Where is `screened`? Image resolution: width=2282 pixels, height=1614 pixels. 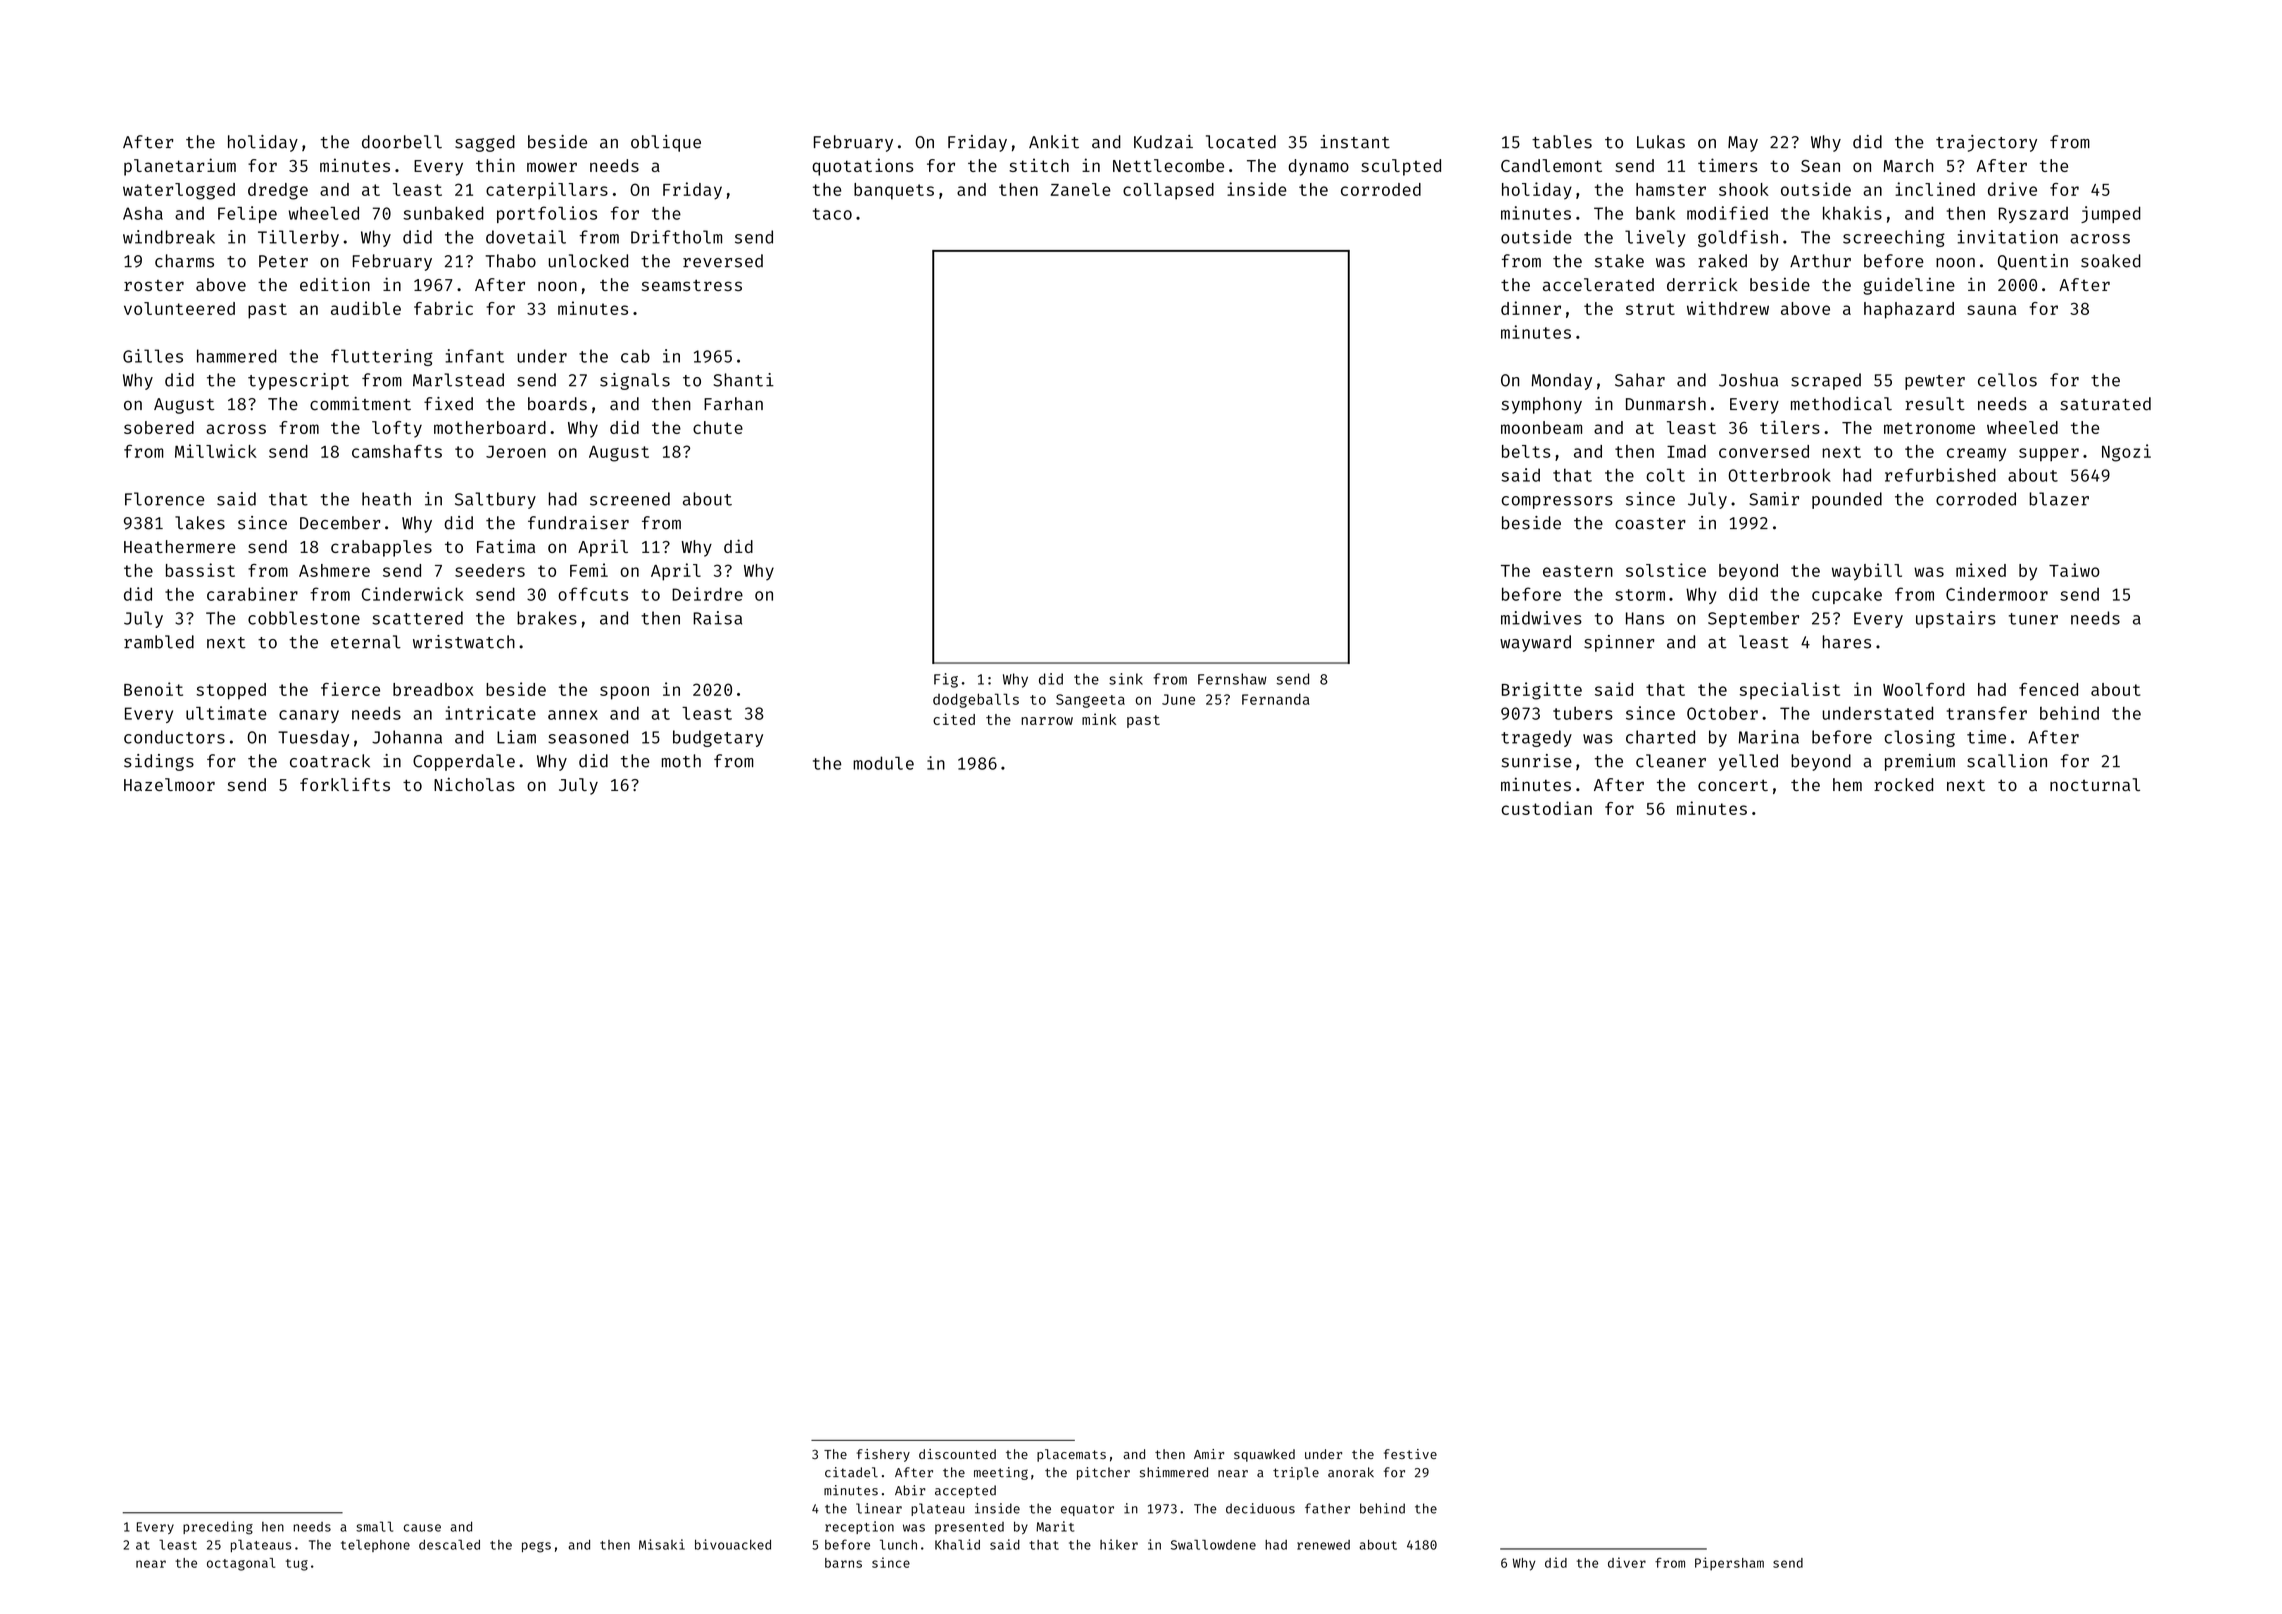 screened is located at coordinates (630, 499).
